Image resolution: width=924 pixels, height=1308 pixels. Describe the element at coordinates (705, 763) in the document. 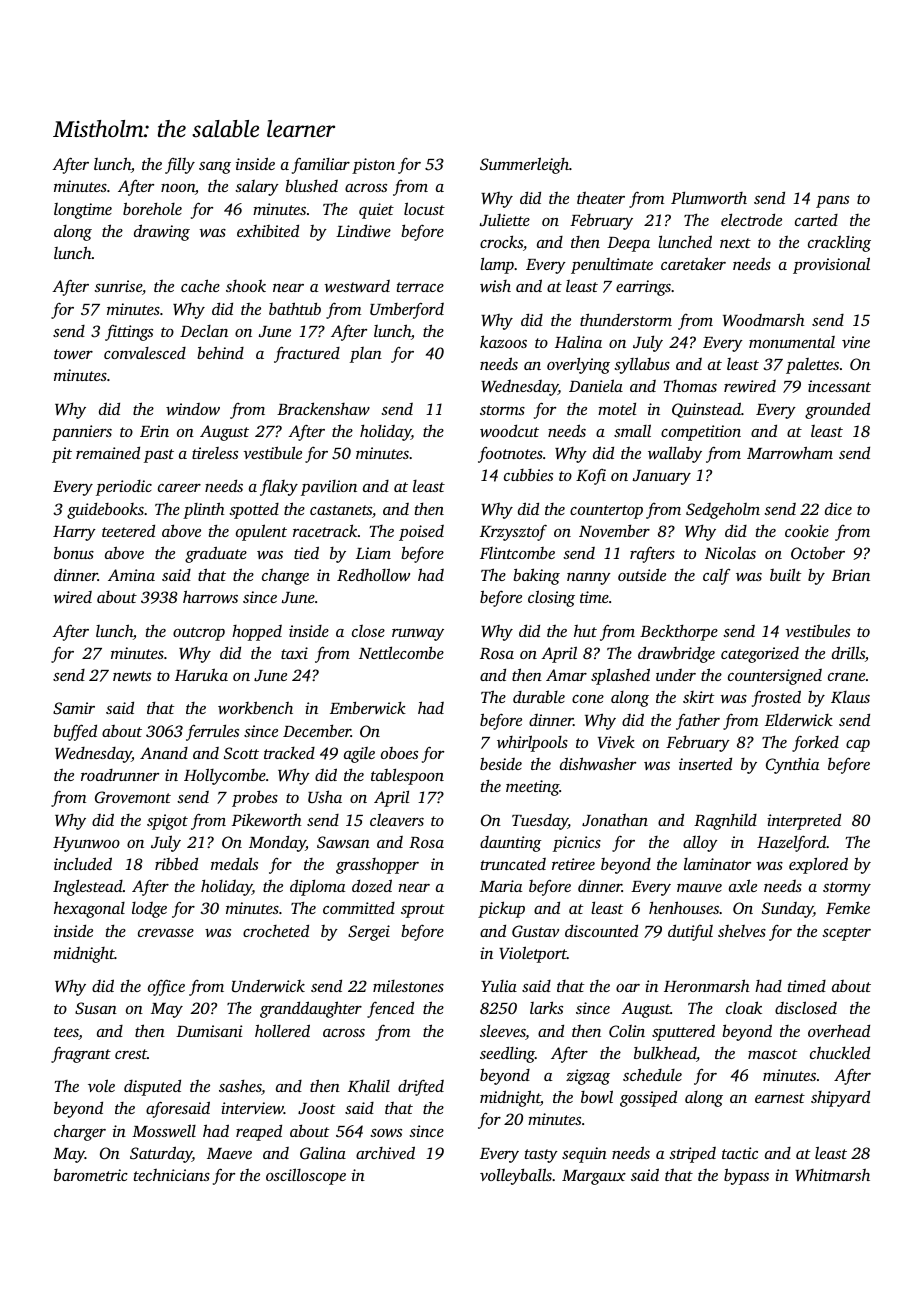

I see `inserted` at that location.
